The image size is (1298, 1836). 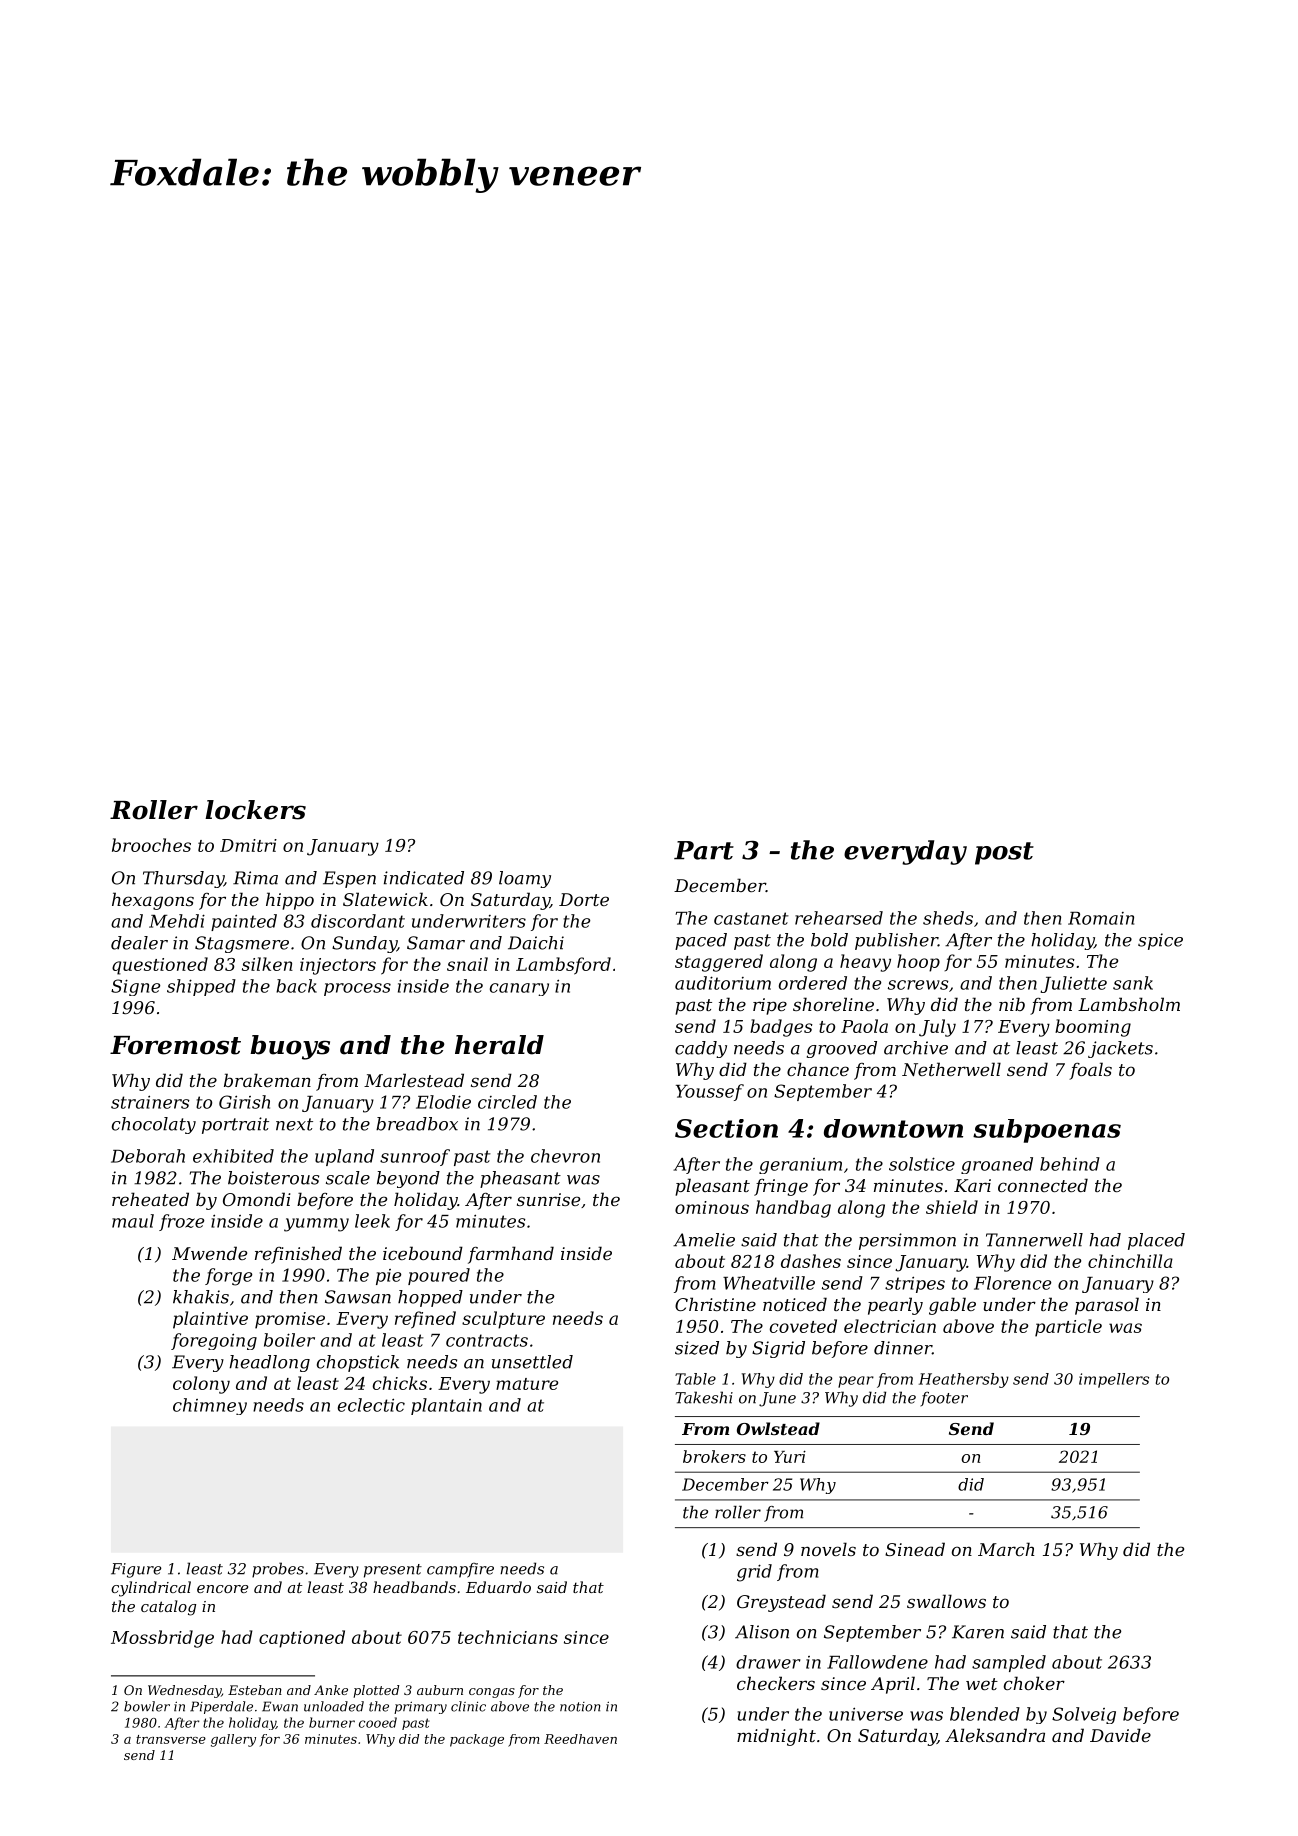 I want to click on downtown, so click(x=893, y=1128).
